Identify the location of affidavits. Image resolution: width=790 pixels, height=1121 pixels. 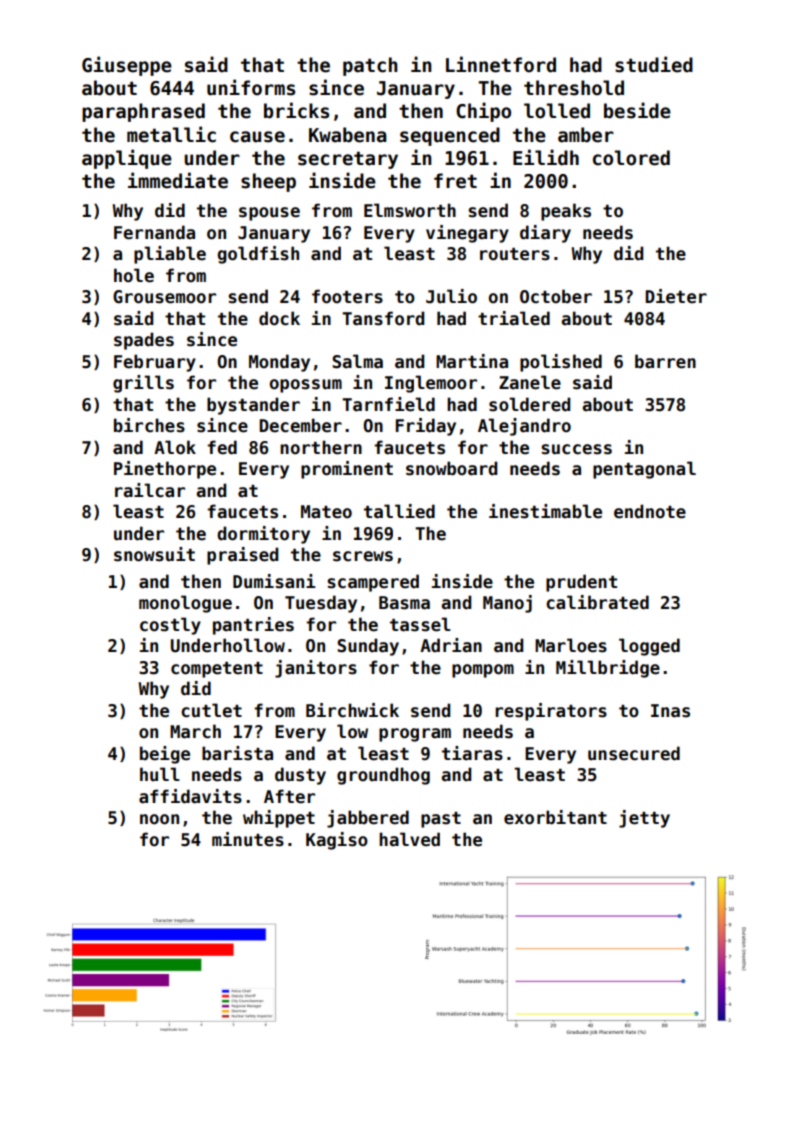
(190, 796).
